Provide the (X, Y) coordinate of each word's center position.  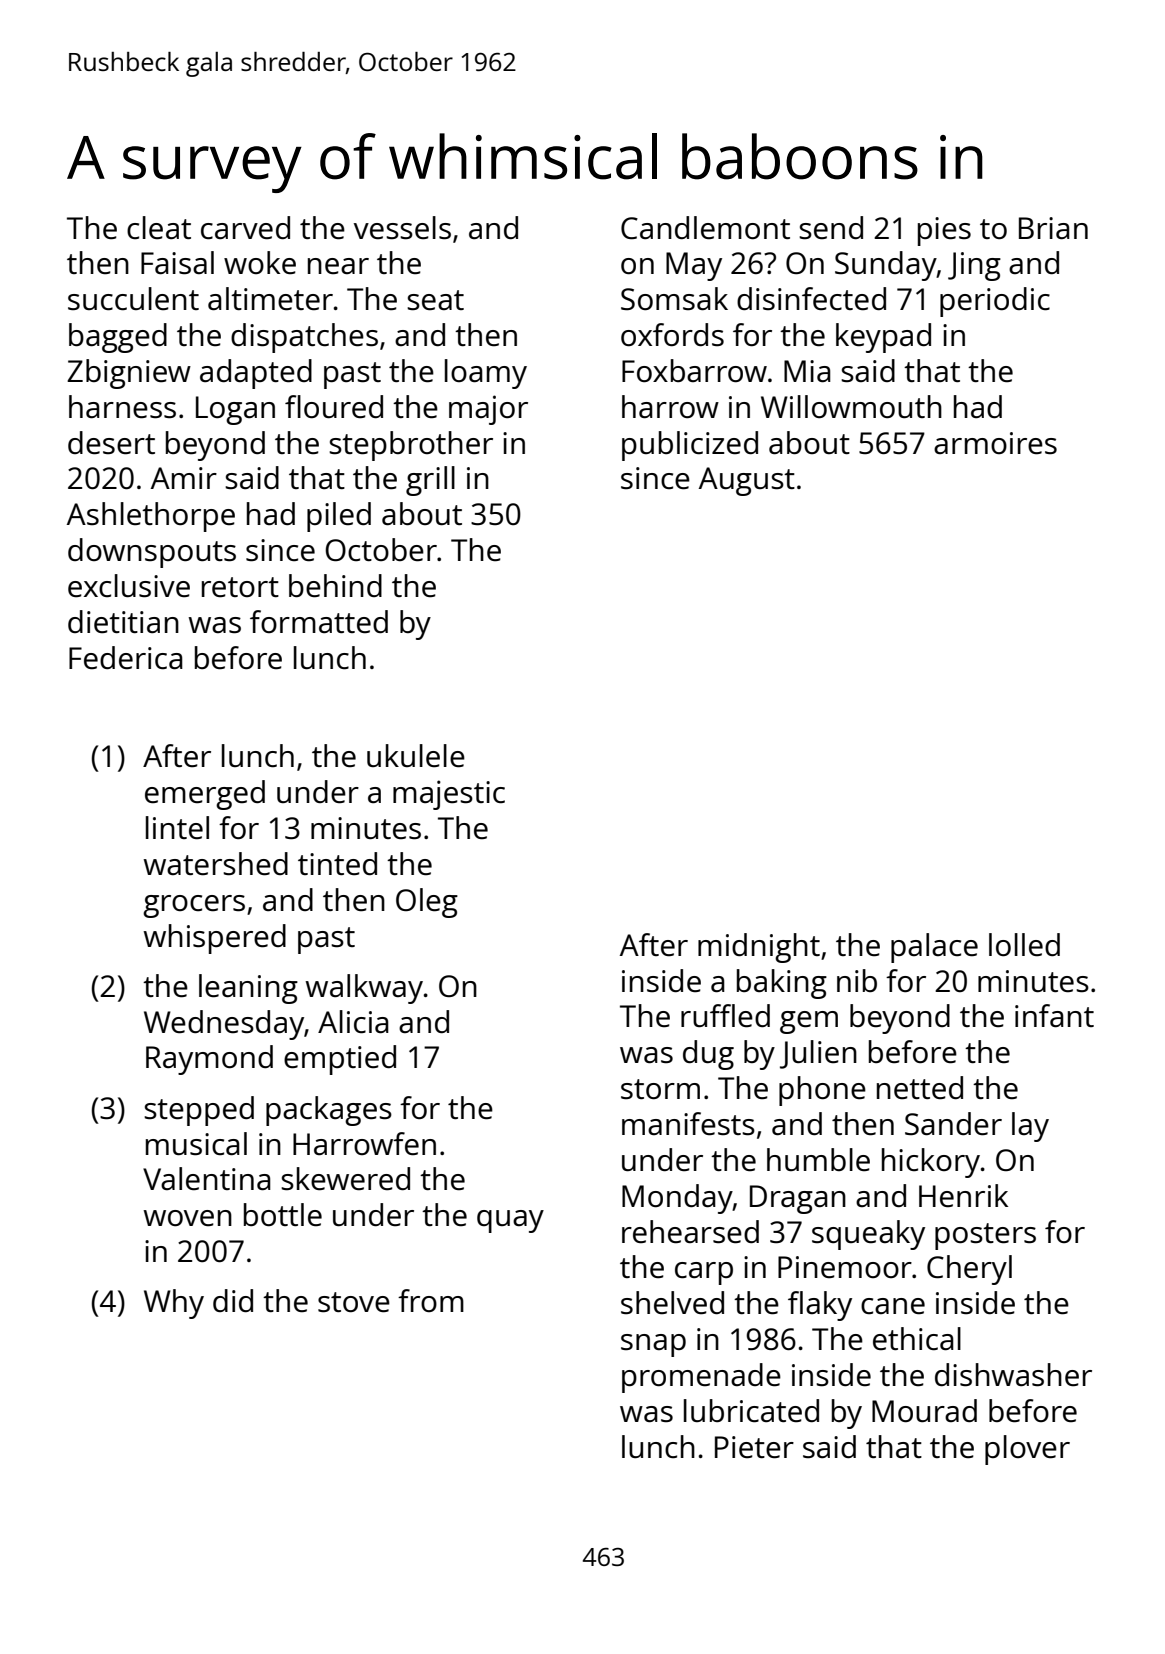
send (831, 228)
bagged (118, 338)
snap (653, 1345)
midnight (759, 948)
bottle (283, 1215)
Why (174, 1304)
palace (934, 948)
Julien (818, 1054)
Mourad (924, 1410)
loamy (486, 374)
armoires (995, 443)
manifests (688, 1124)
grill (430, 481)
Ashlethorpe (151, 517)
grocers (194, 906)
